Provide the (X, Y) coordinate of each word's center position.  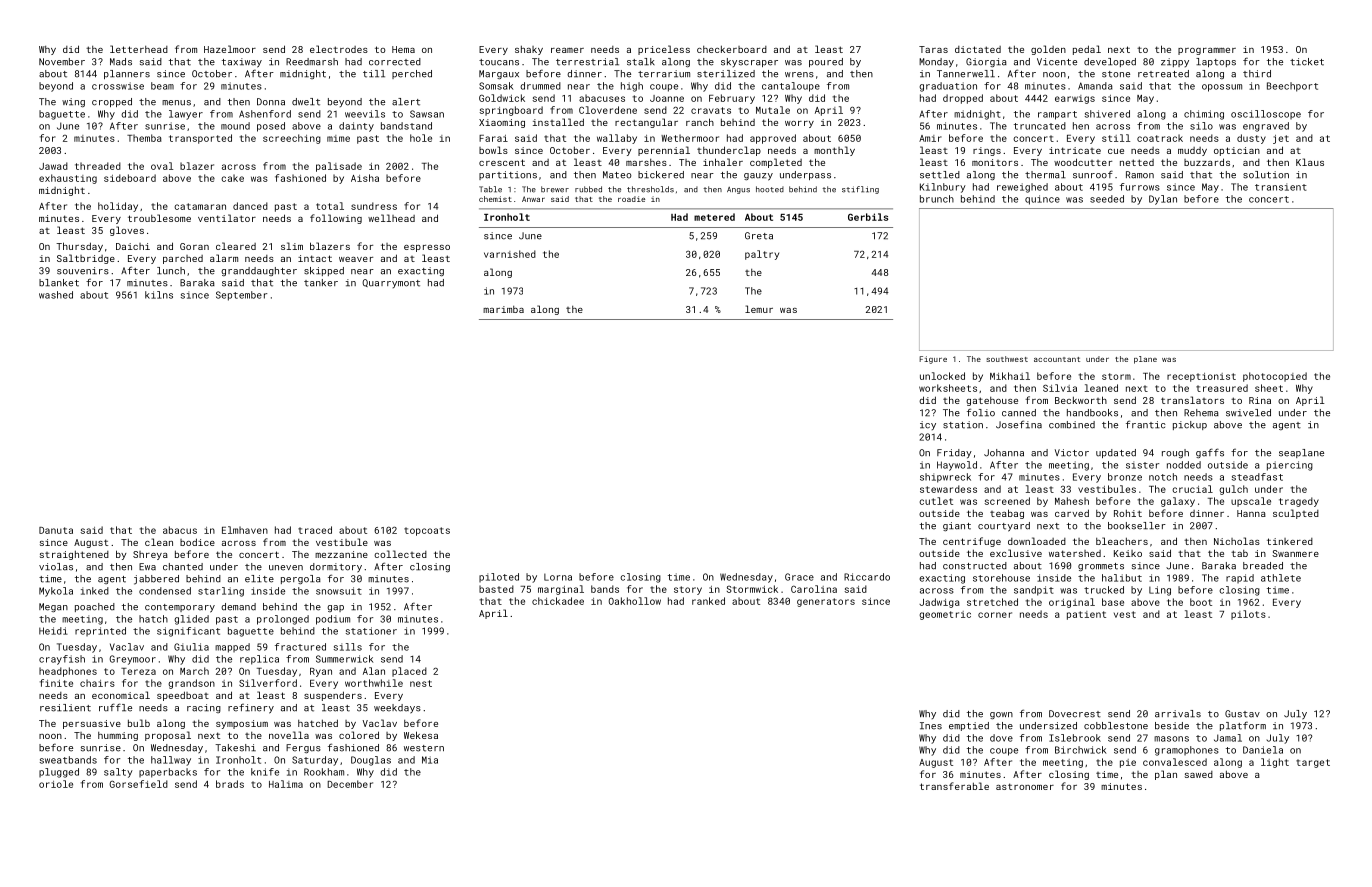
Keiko (1128, 553)
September (241, 296)
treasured (1222, 388)
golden (1048, 50)
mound (235, 126)
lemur (759, 309)
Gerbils (868, 217)
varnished (510, 254)
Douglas (371, 761)
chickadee (558, 601)
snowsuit (339, 591)
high (632, 87)
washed (56, 295)
